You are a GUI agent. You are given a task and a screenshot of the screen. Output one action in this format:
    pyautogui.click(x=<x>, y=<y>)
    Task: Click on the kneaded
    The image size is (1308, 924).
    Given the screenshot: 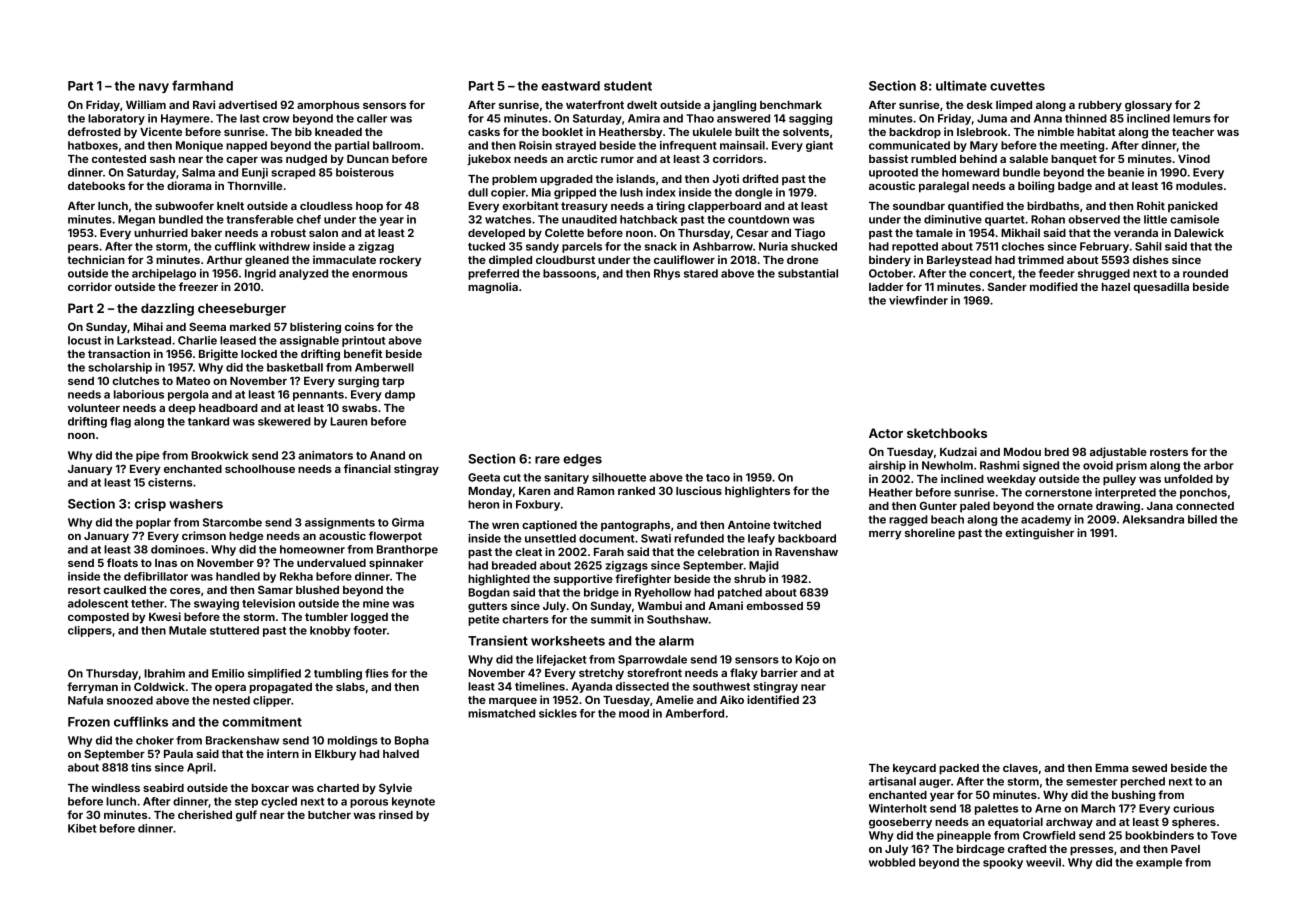 What is the action you would take?
    pyautogui.click(x=338, y=132)
